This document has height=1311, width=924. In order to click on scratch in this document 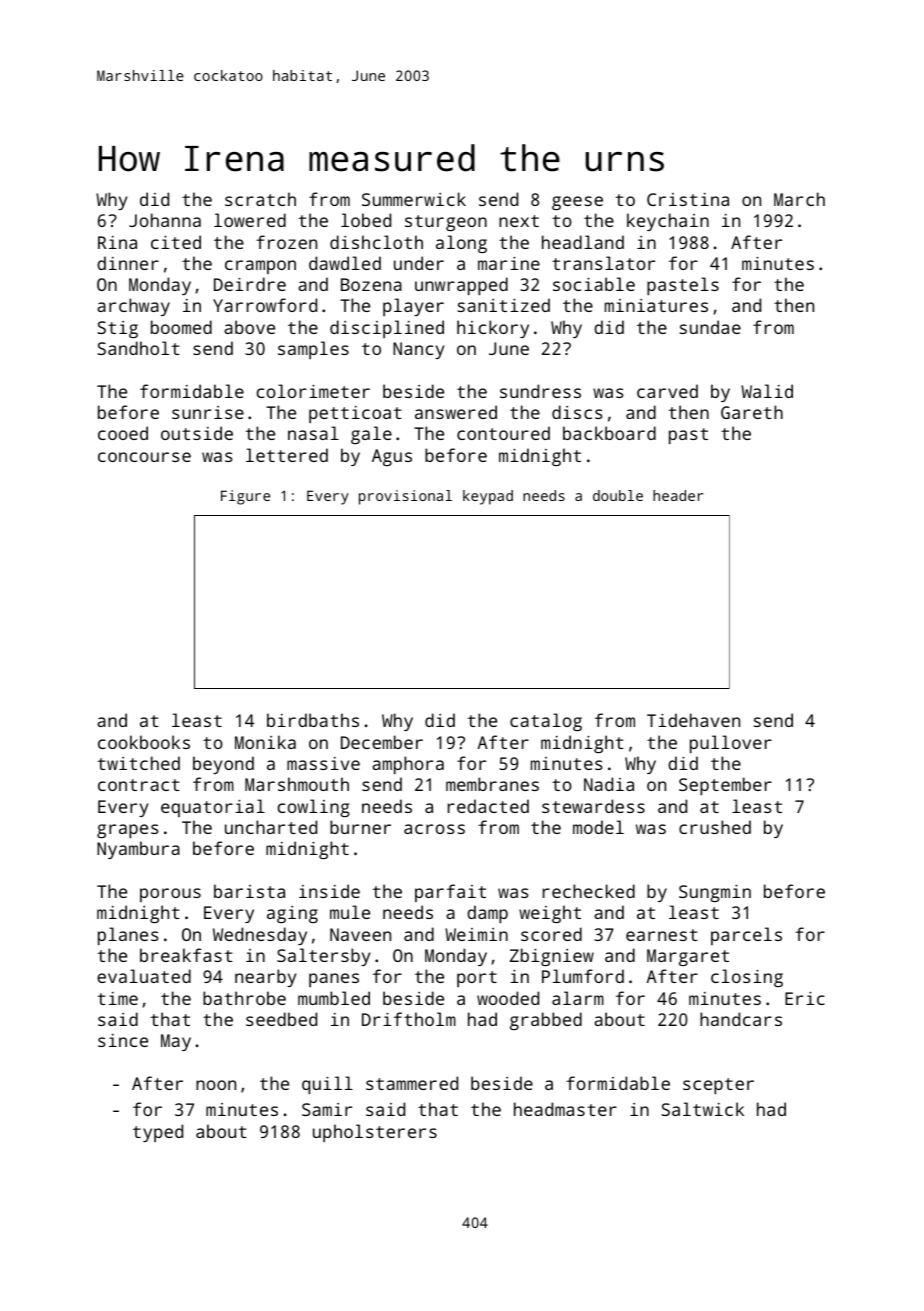, I will do `click(260, 199)`.
